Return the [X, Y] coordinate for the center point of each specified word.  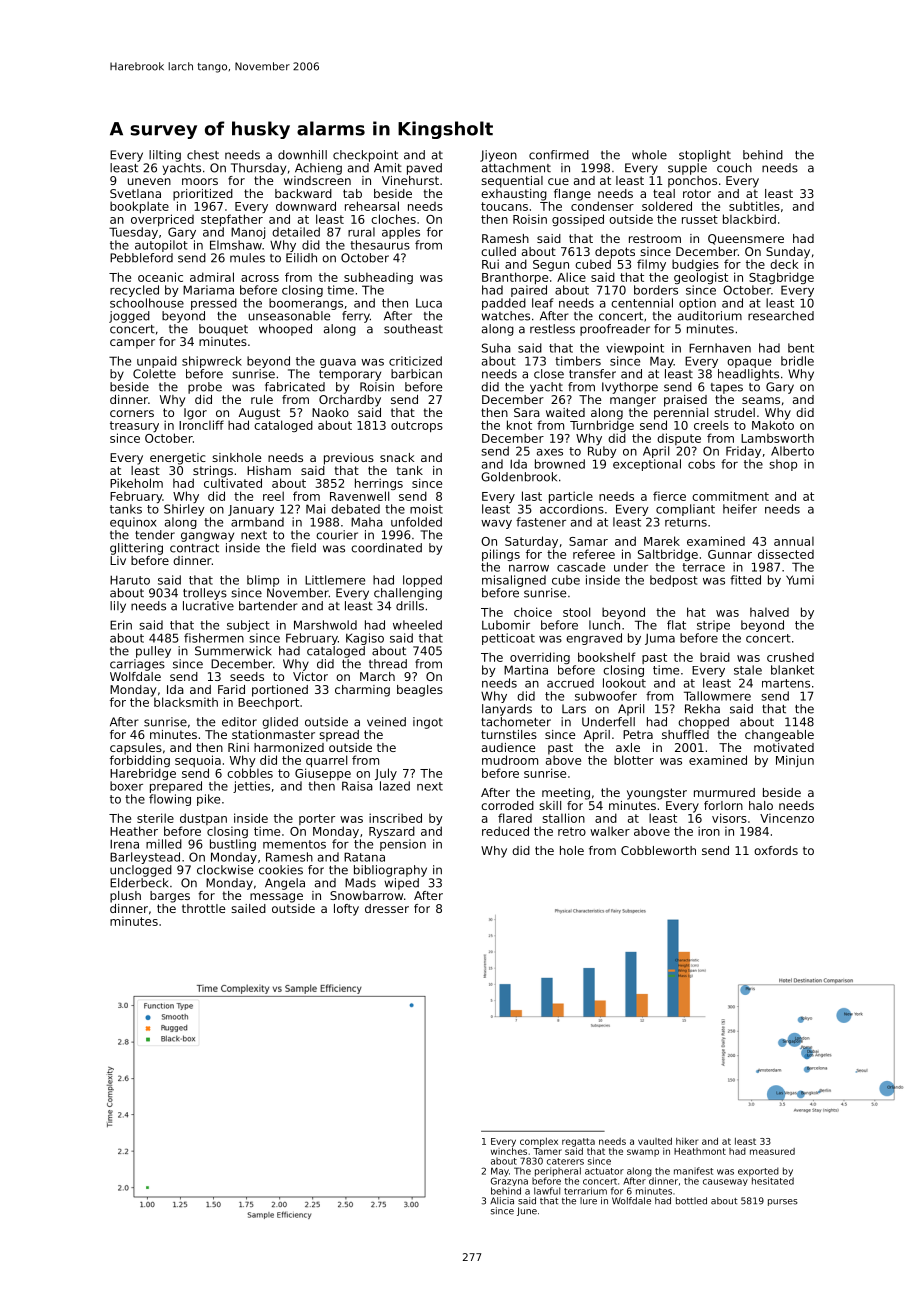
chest [203, 155]
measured [772, 1151]
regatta [578, 1142]
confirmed [559, 155]
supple [687, 169]
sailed [248, 908]
